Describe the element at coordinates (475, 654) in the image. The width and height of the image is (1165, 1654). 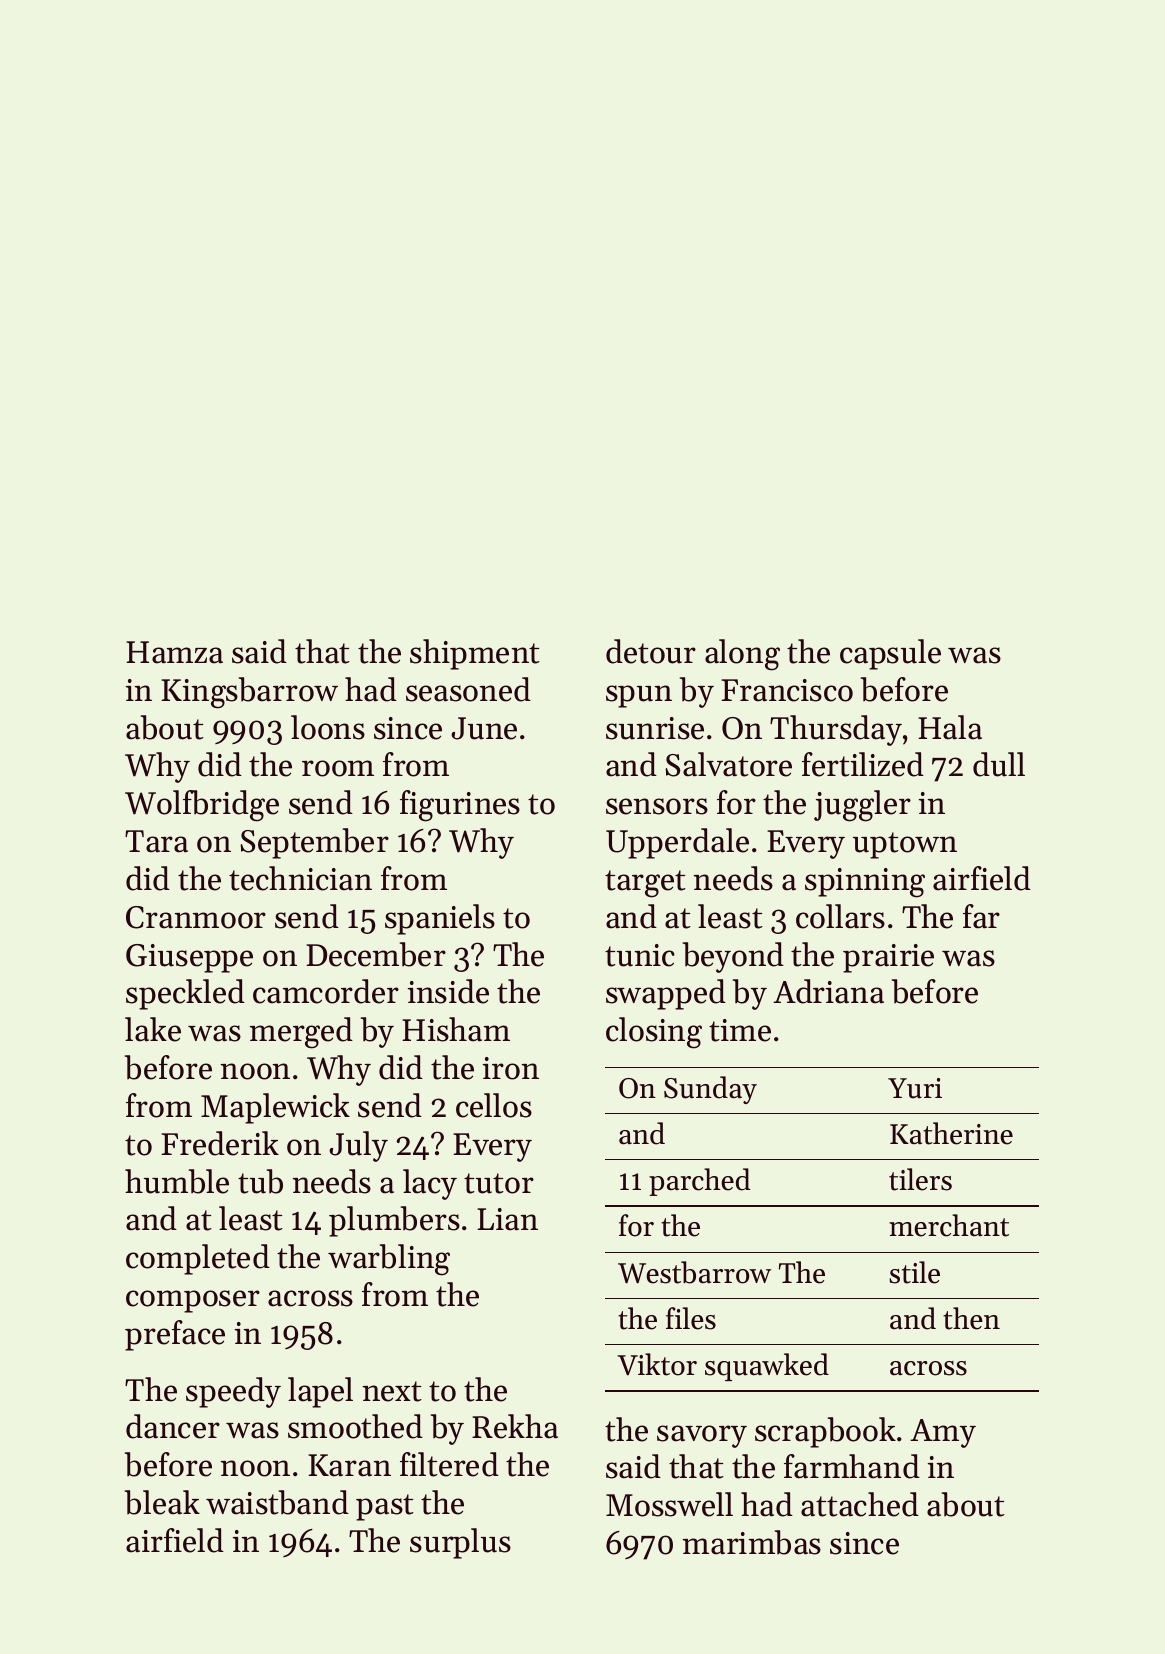
I see `shipment` at that location.
